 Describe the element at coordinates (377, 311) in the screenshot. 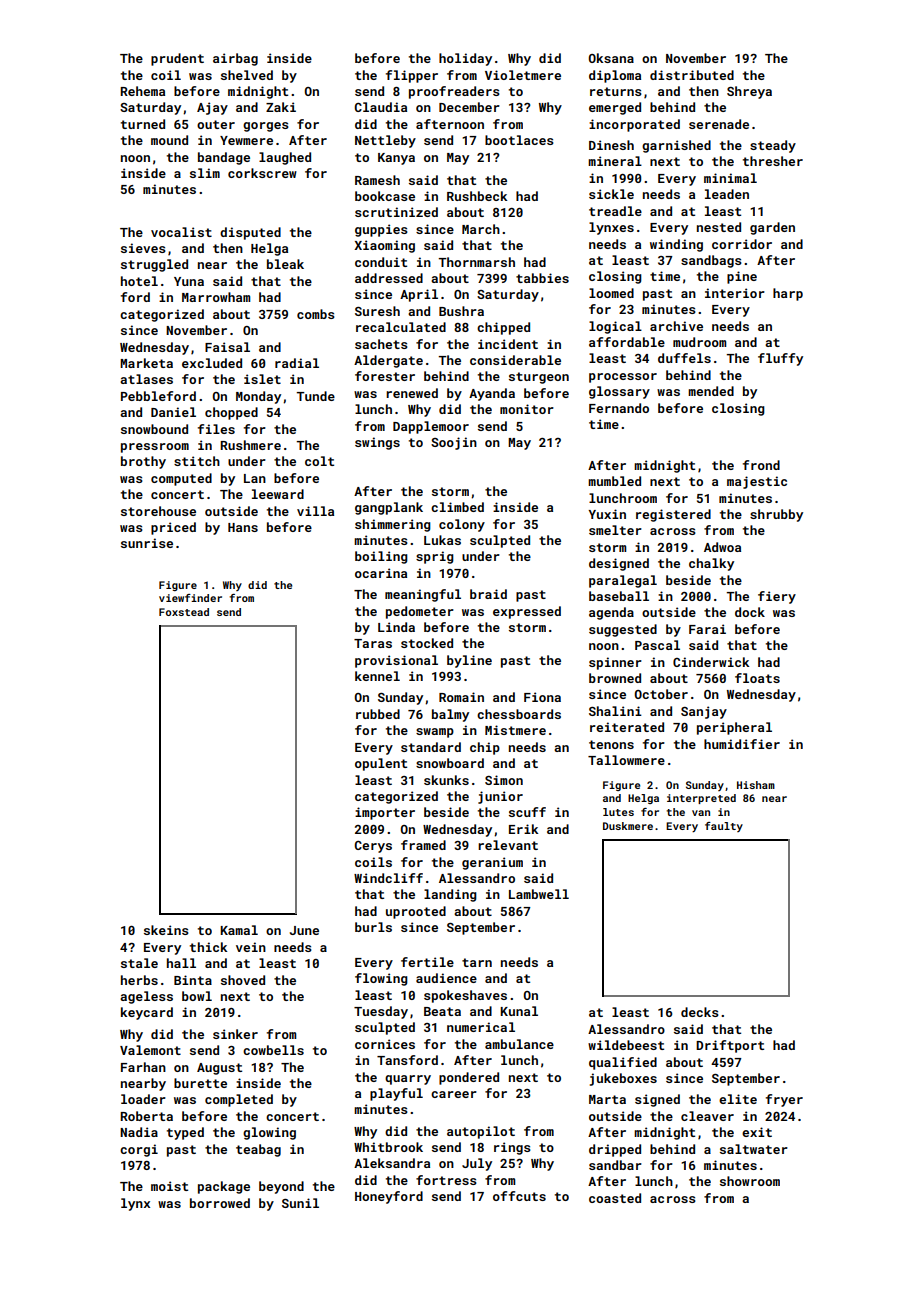

I see `Suresh` at that location.
